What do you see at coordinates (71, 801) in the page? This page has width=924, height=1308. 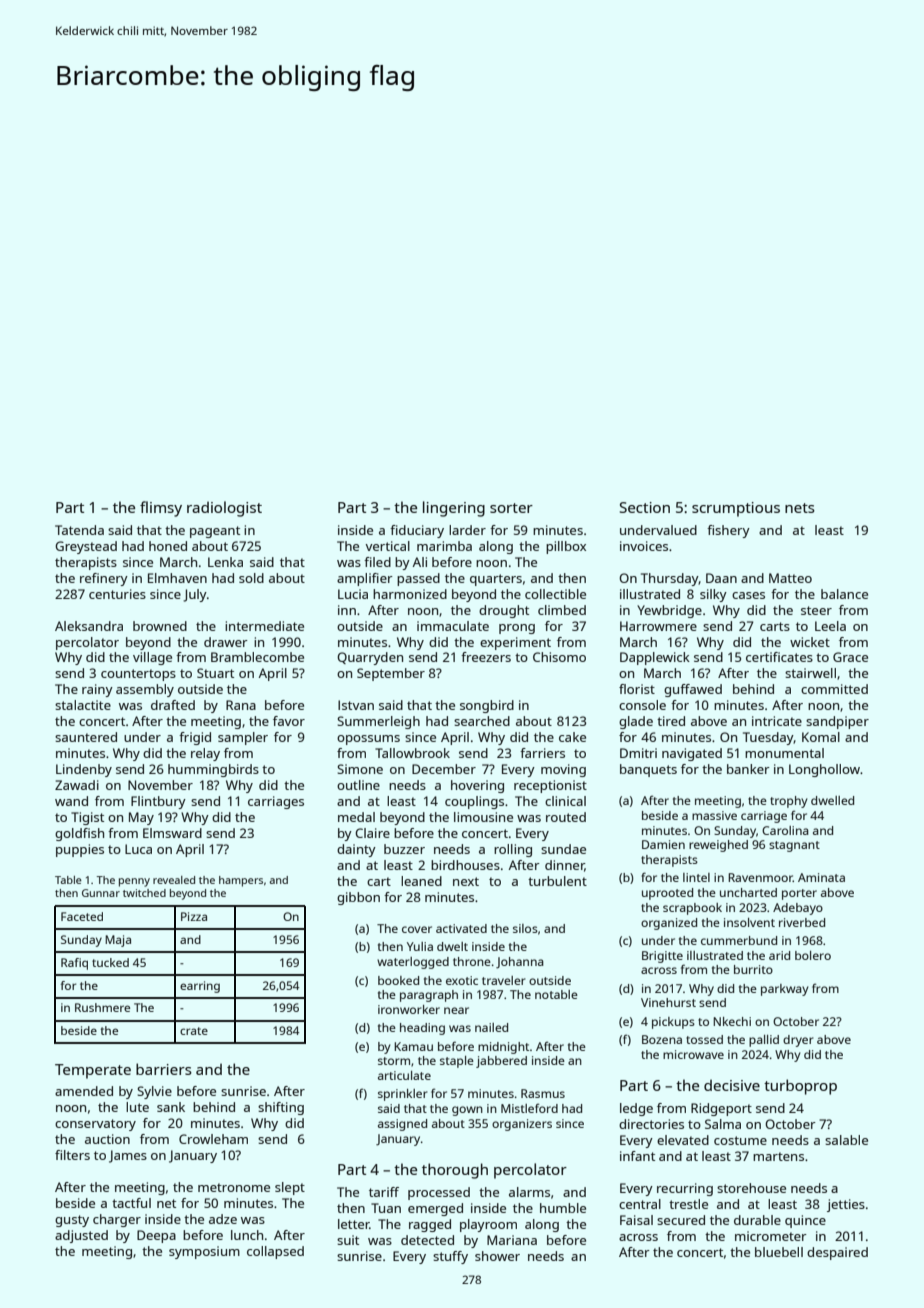 I see `wand` at bounding box center [71, 801].
